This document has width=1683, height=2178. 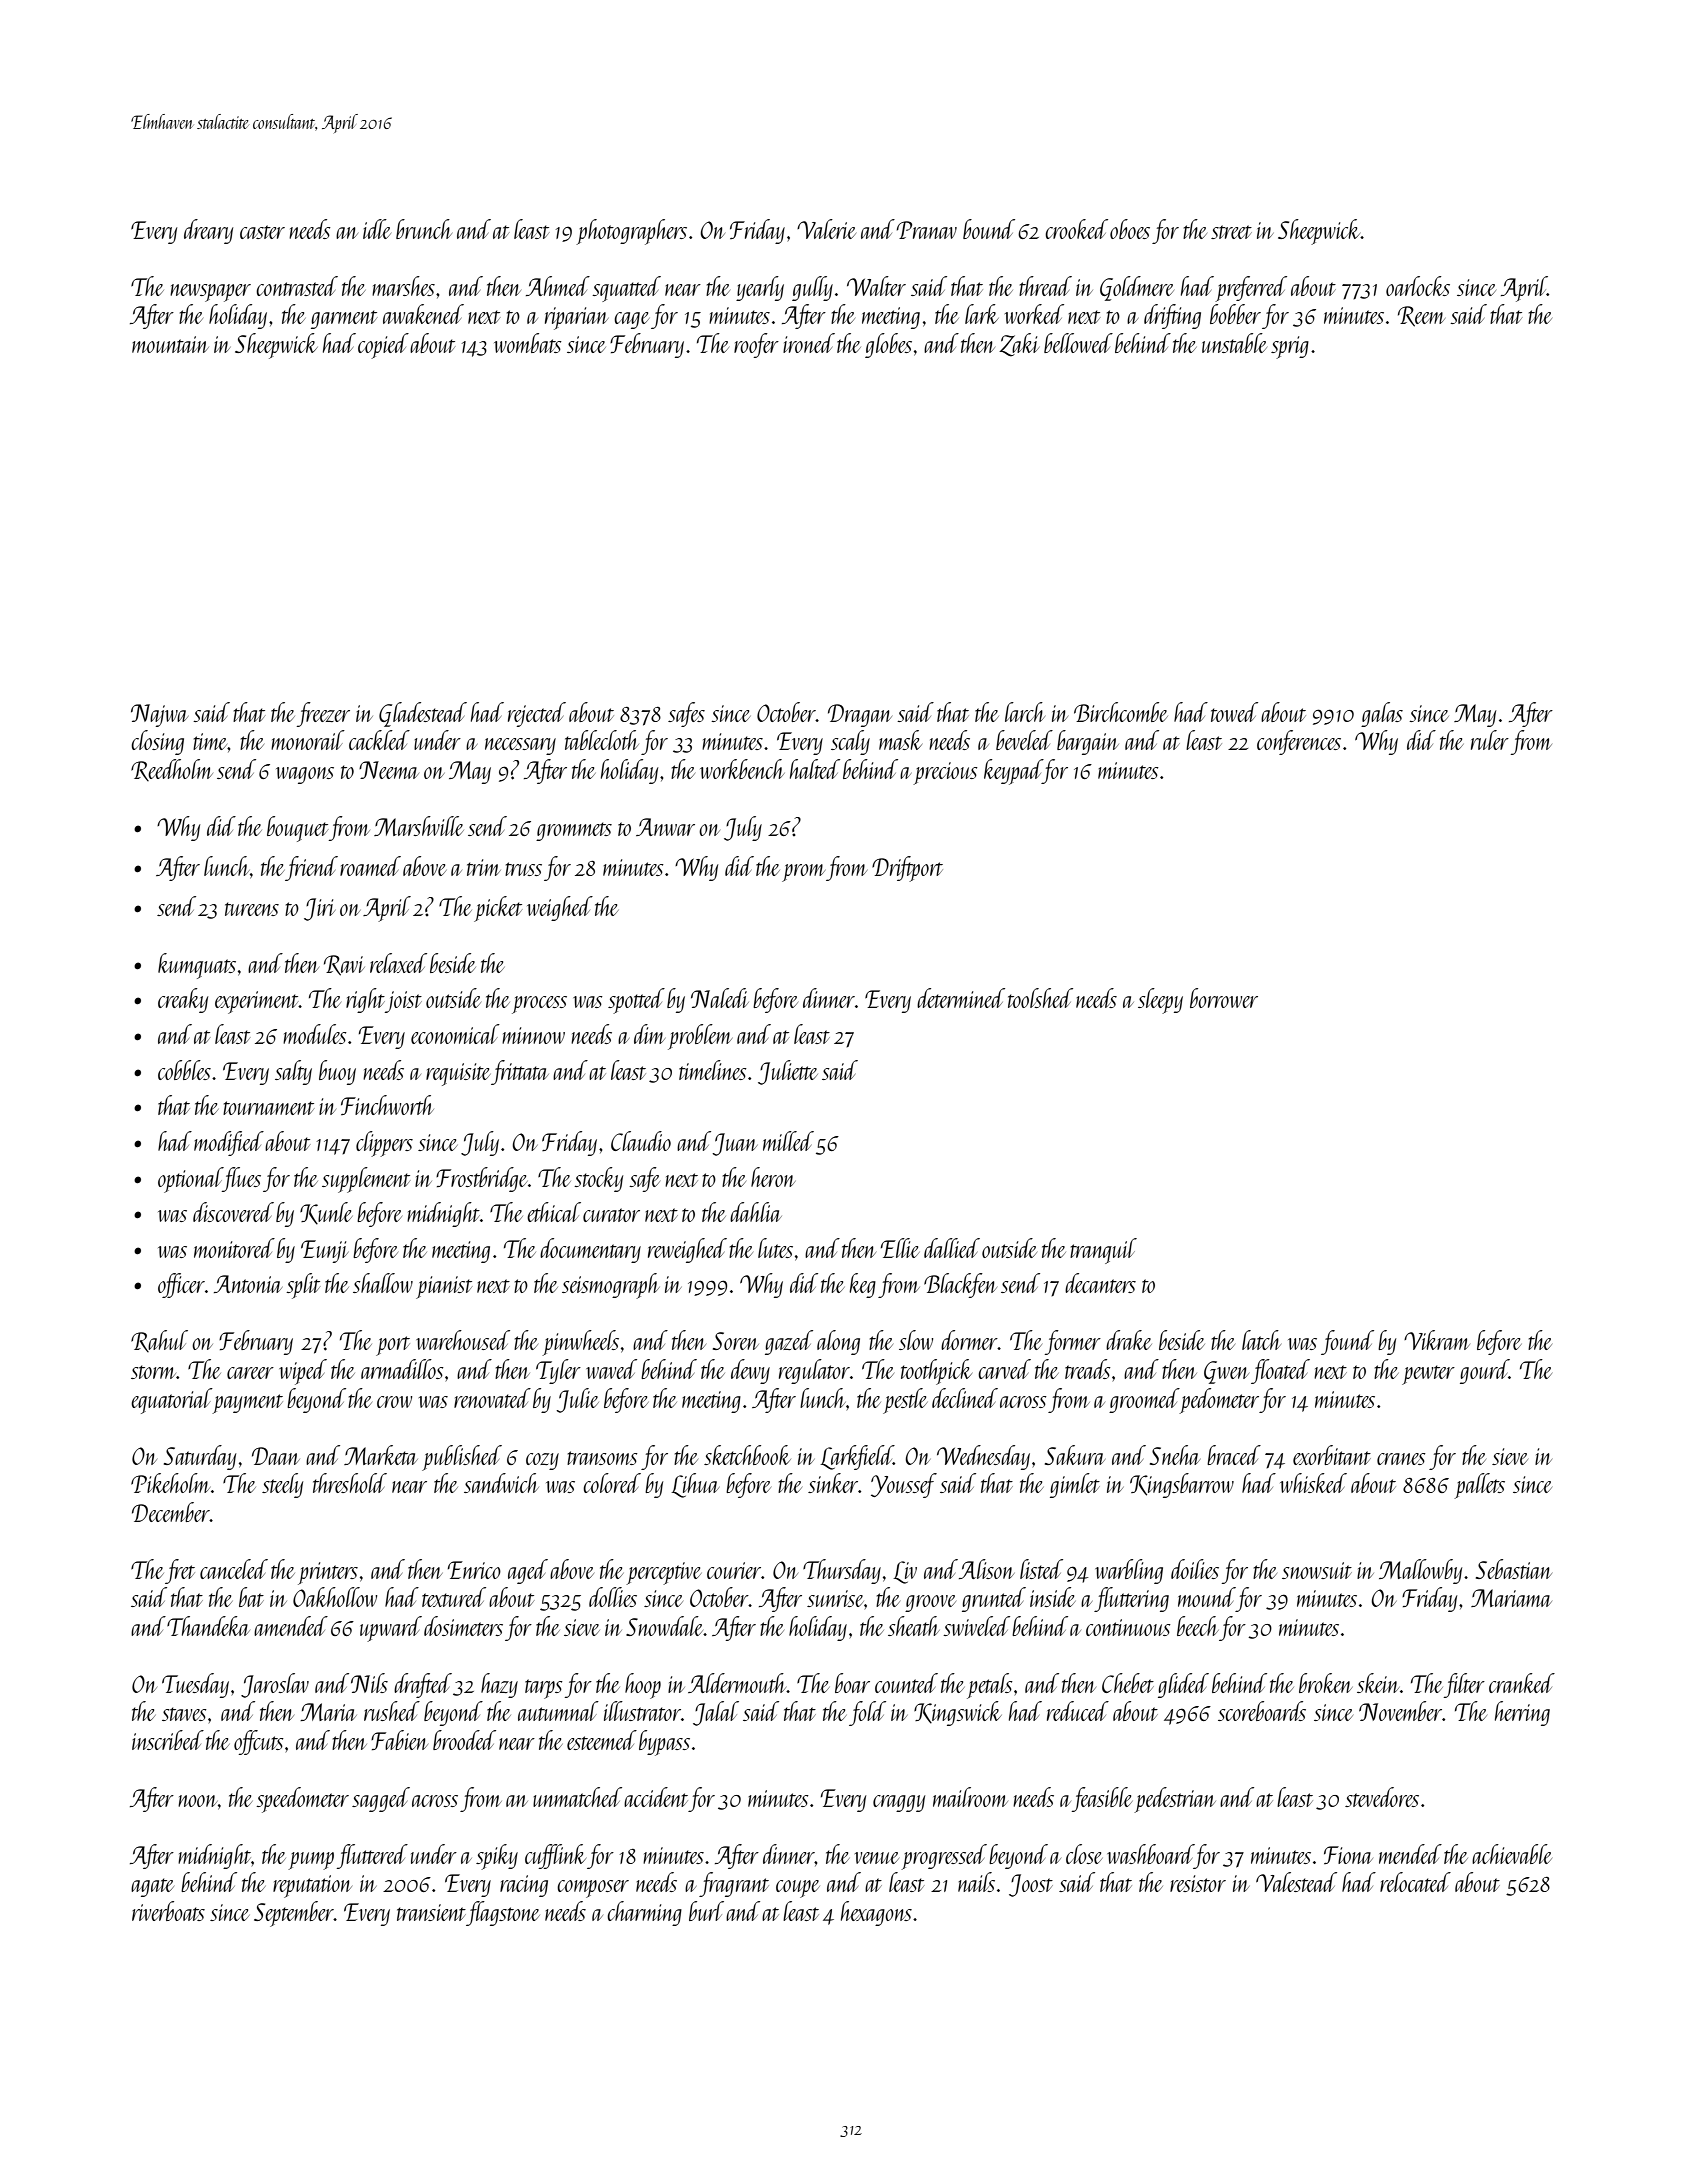 What do you see at coordinates (1031, 1885) in the document?
I see `Joost` at bounding box center [1031, 1885].
